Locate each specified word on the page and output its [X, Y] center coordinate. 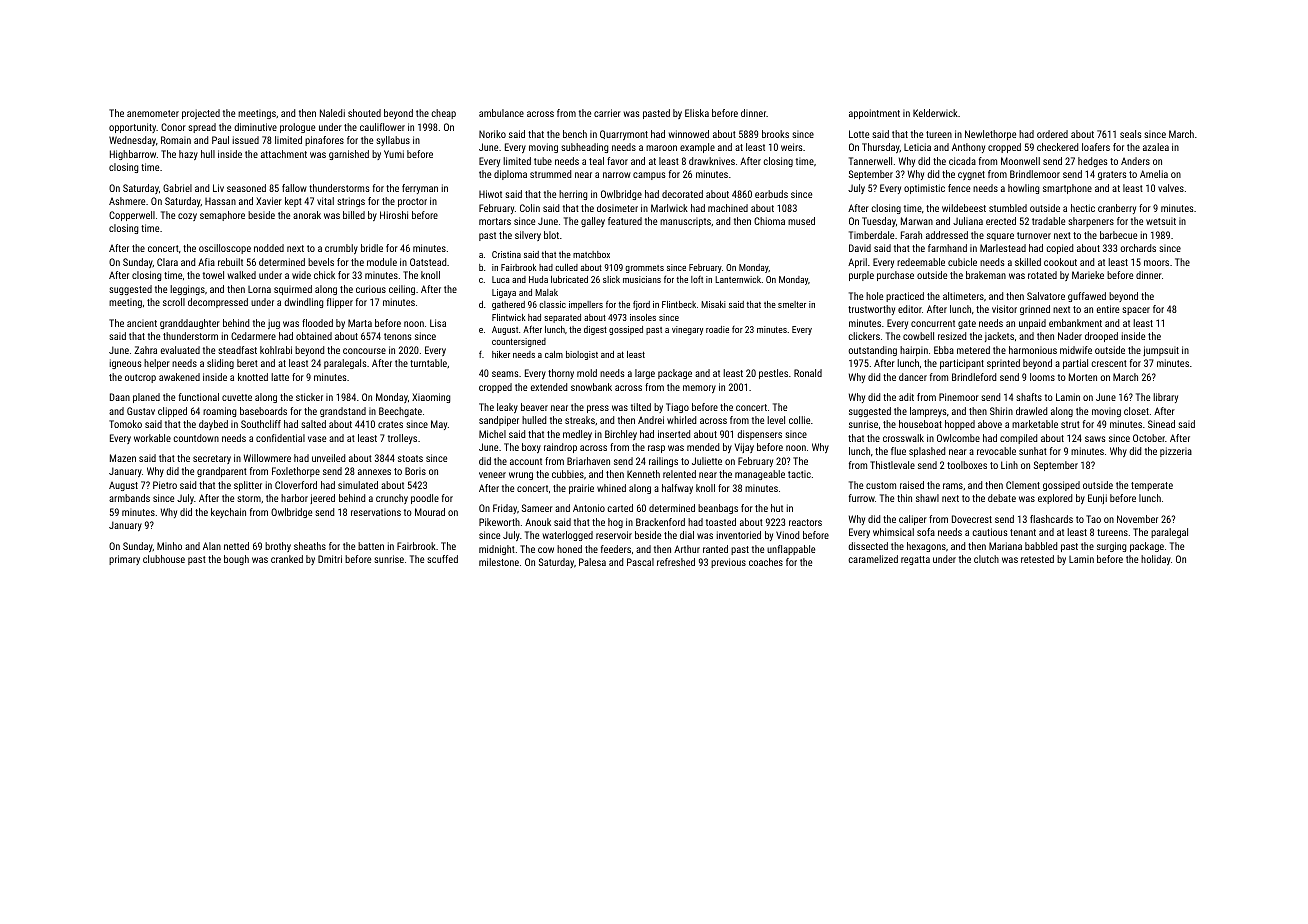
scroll [174, 302]
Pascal [640, 562]
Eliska [697, 113]
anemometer [153, 113]
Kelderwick [935, 113]
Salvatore [1046, 296]
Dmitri [330, 559]
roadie [717, 329]
